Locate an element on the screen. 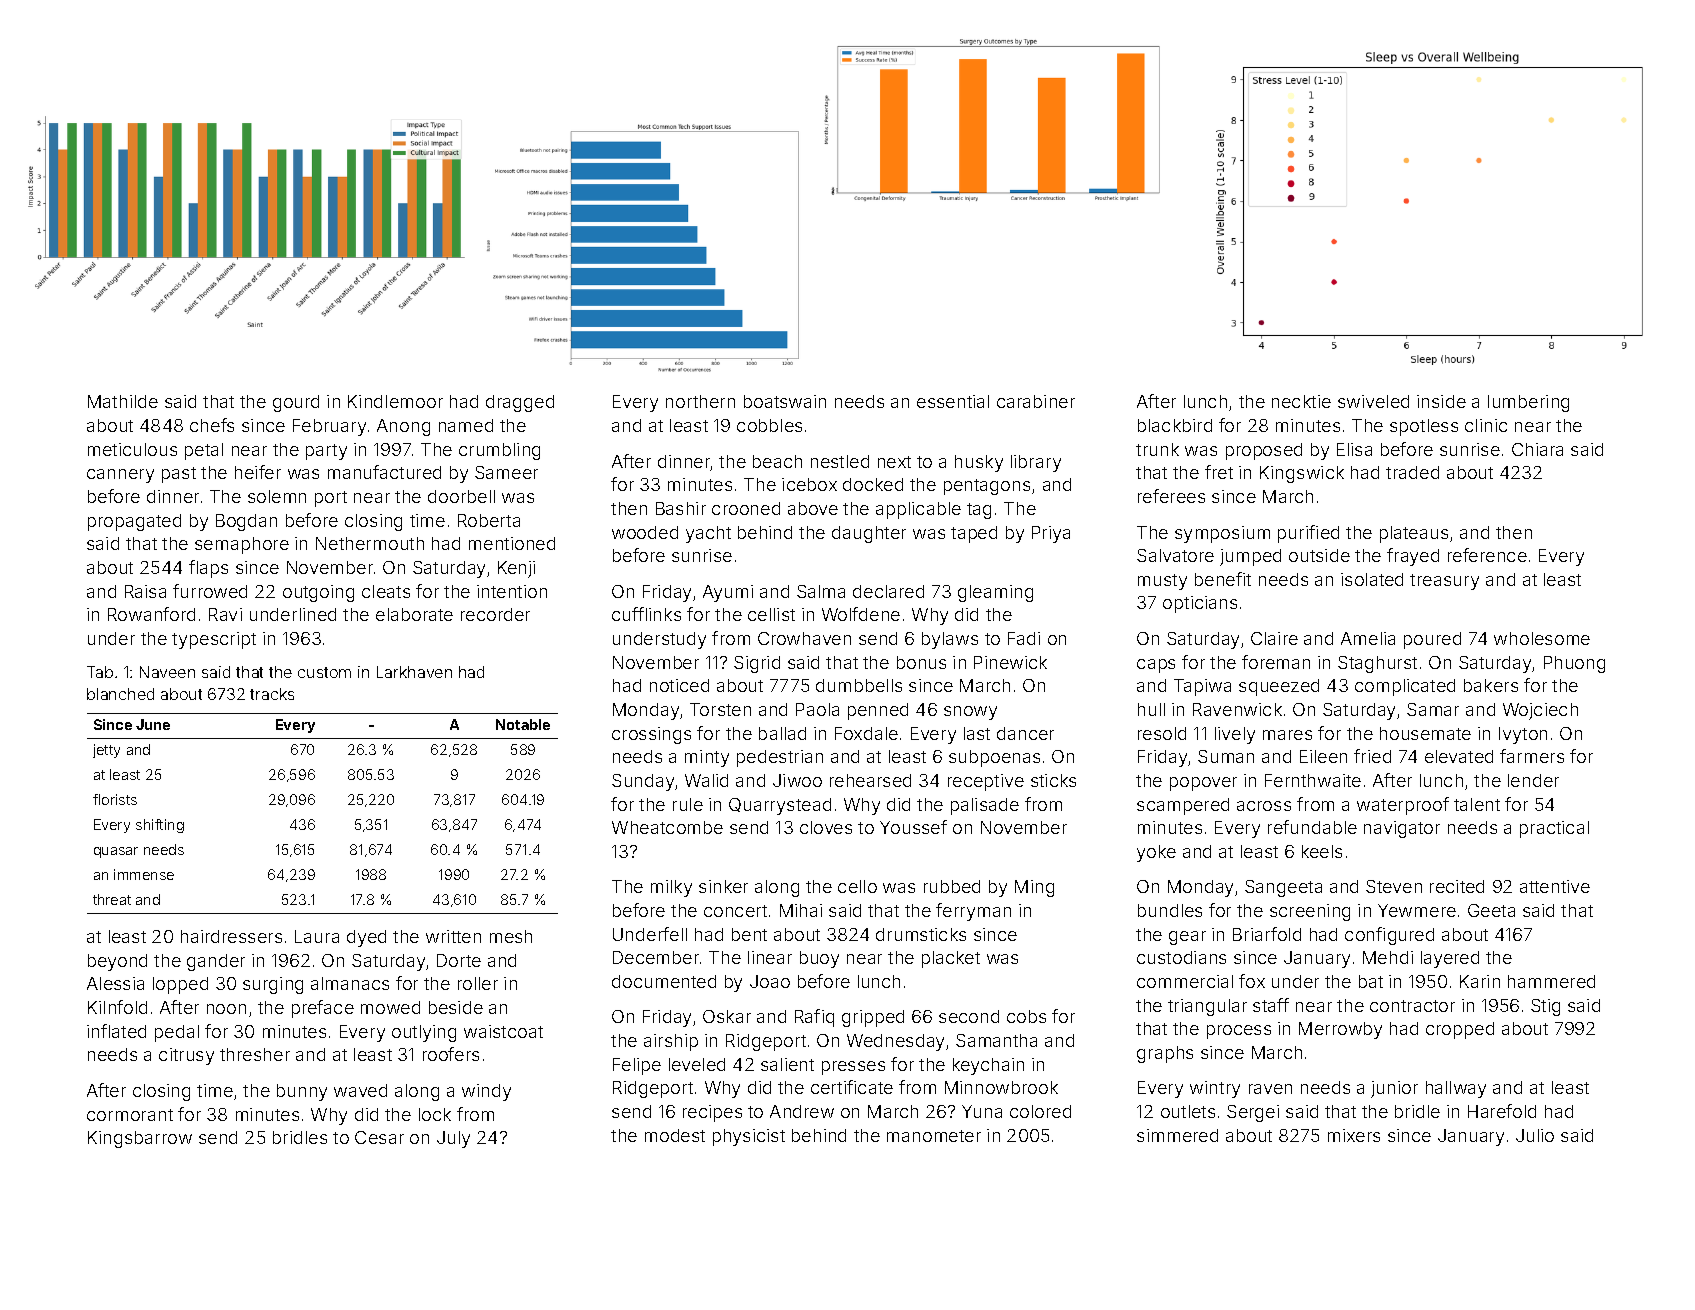 This screenshot has height=1310, width=1695. Fadi is located at coordinates (1024, 638).
